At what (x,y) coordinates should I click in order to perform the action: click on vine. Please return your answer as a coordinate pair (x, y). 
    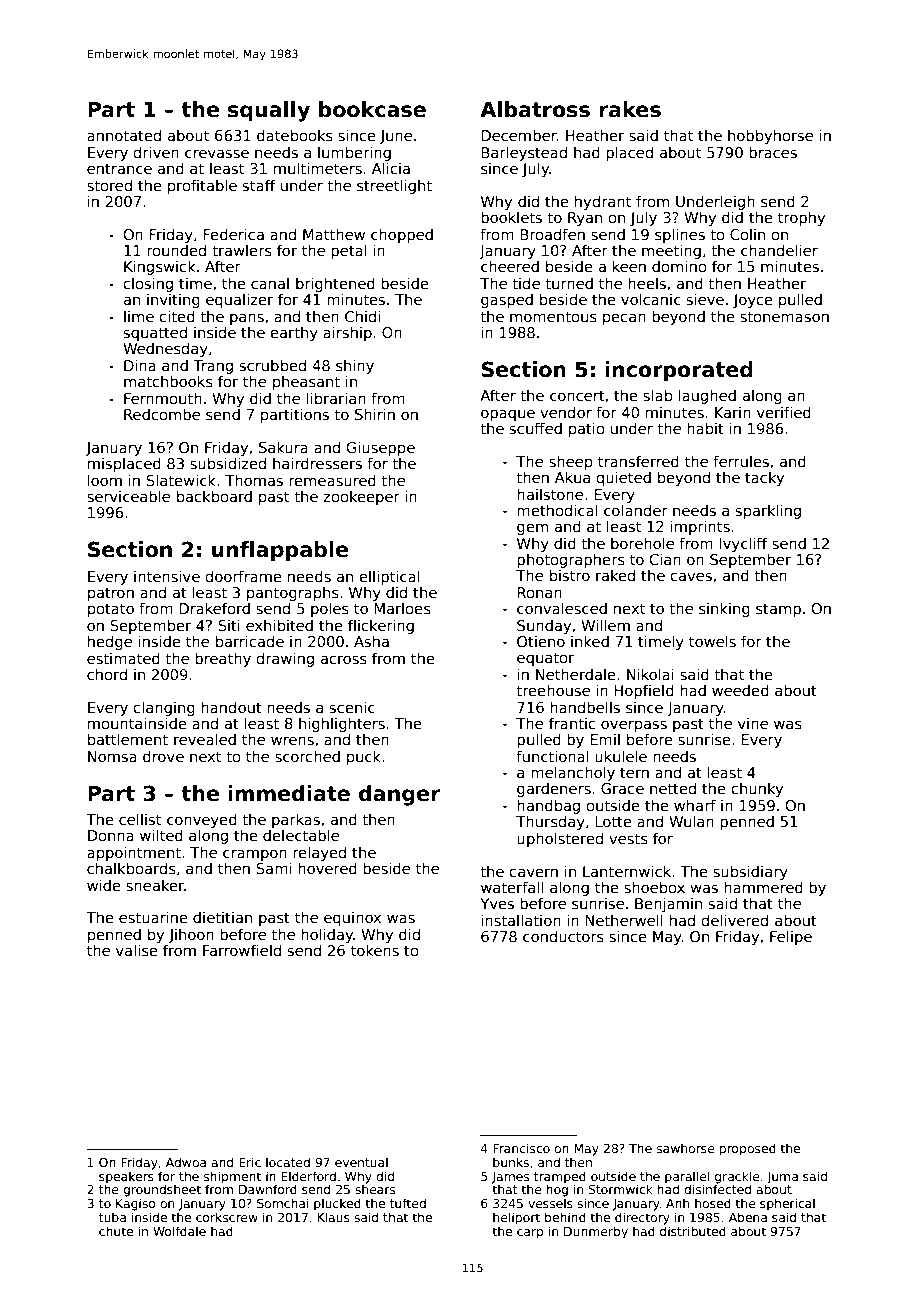
    Looking at the image, I should click on (753, 723).
